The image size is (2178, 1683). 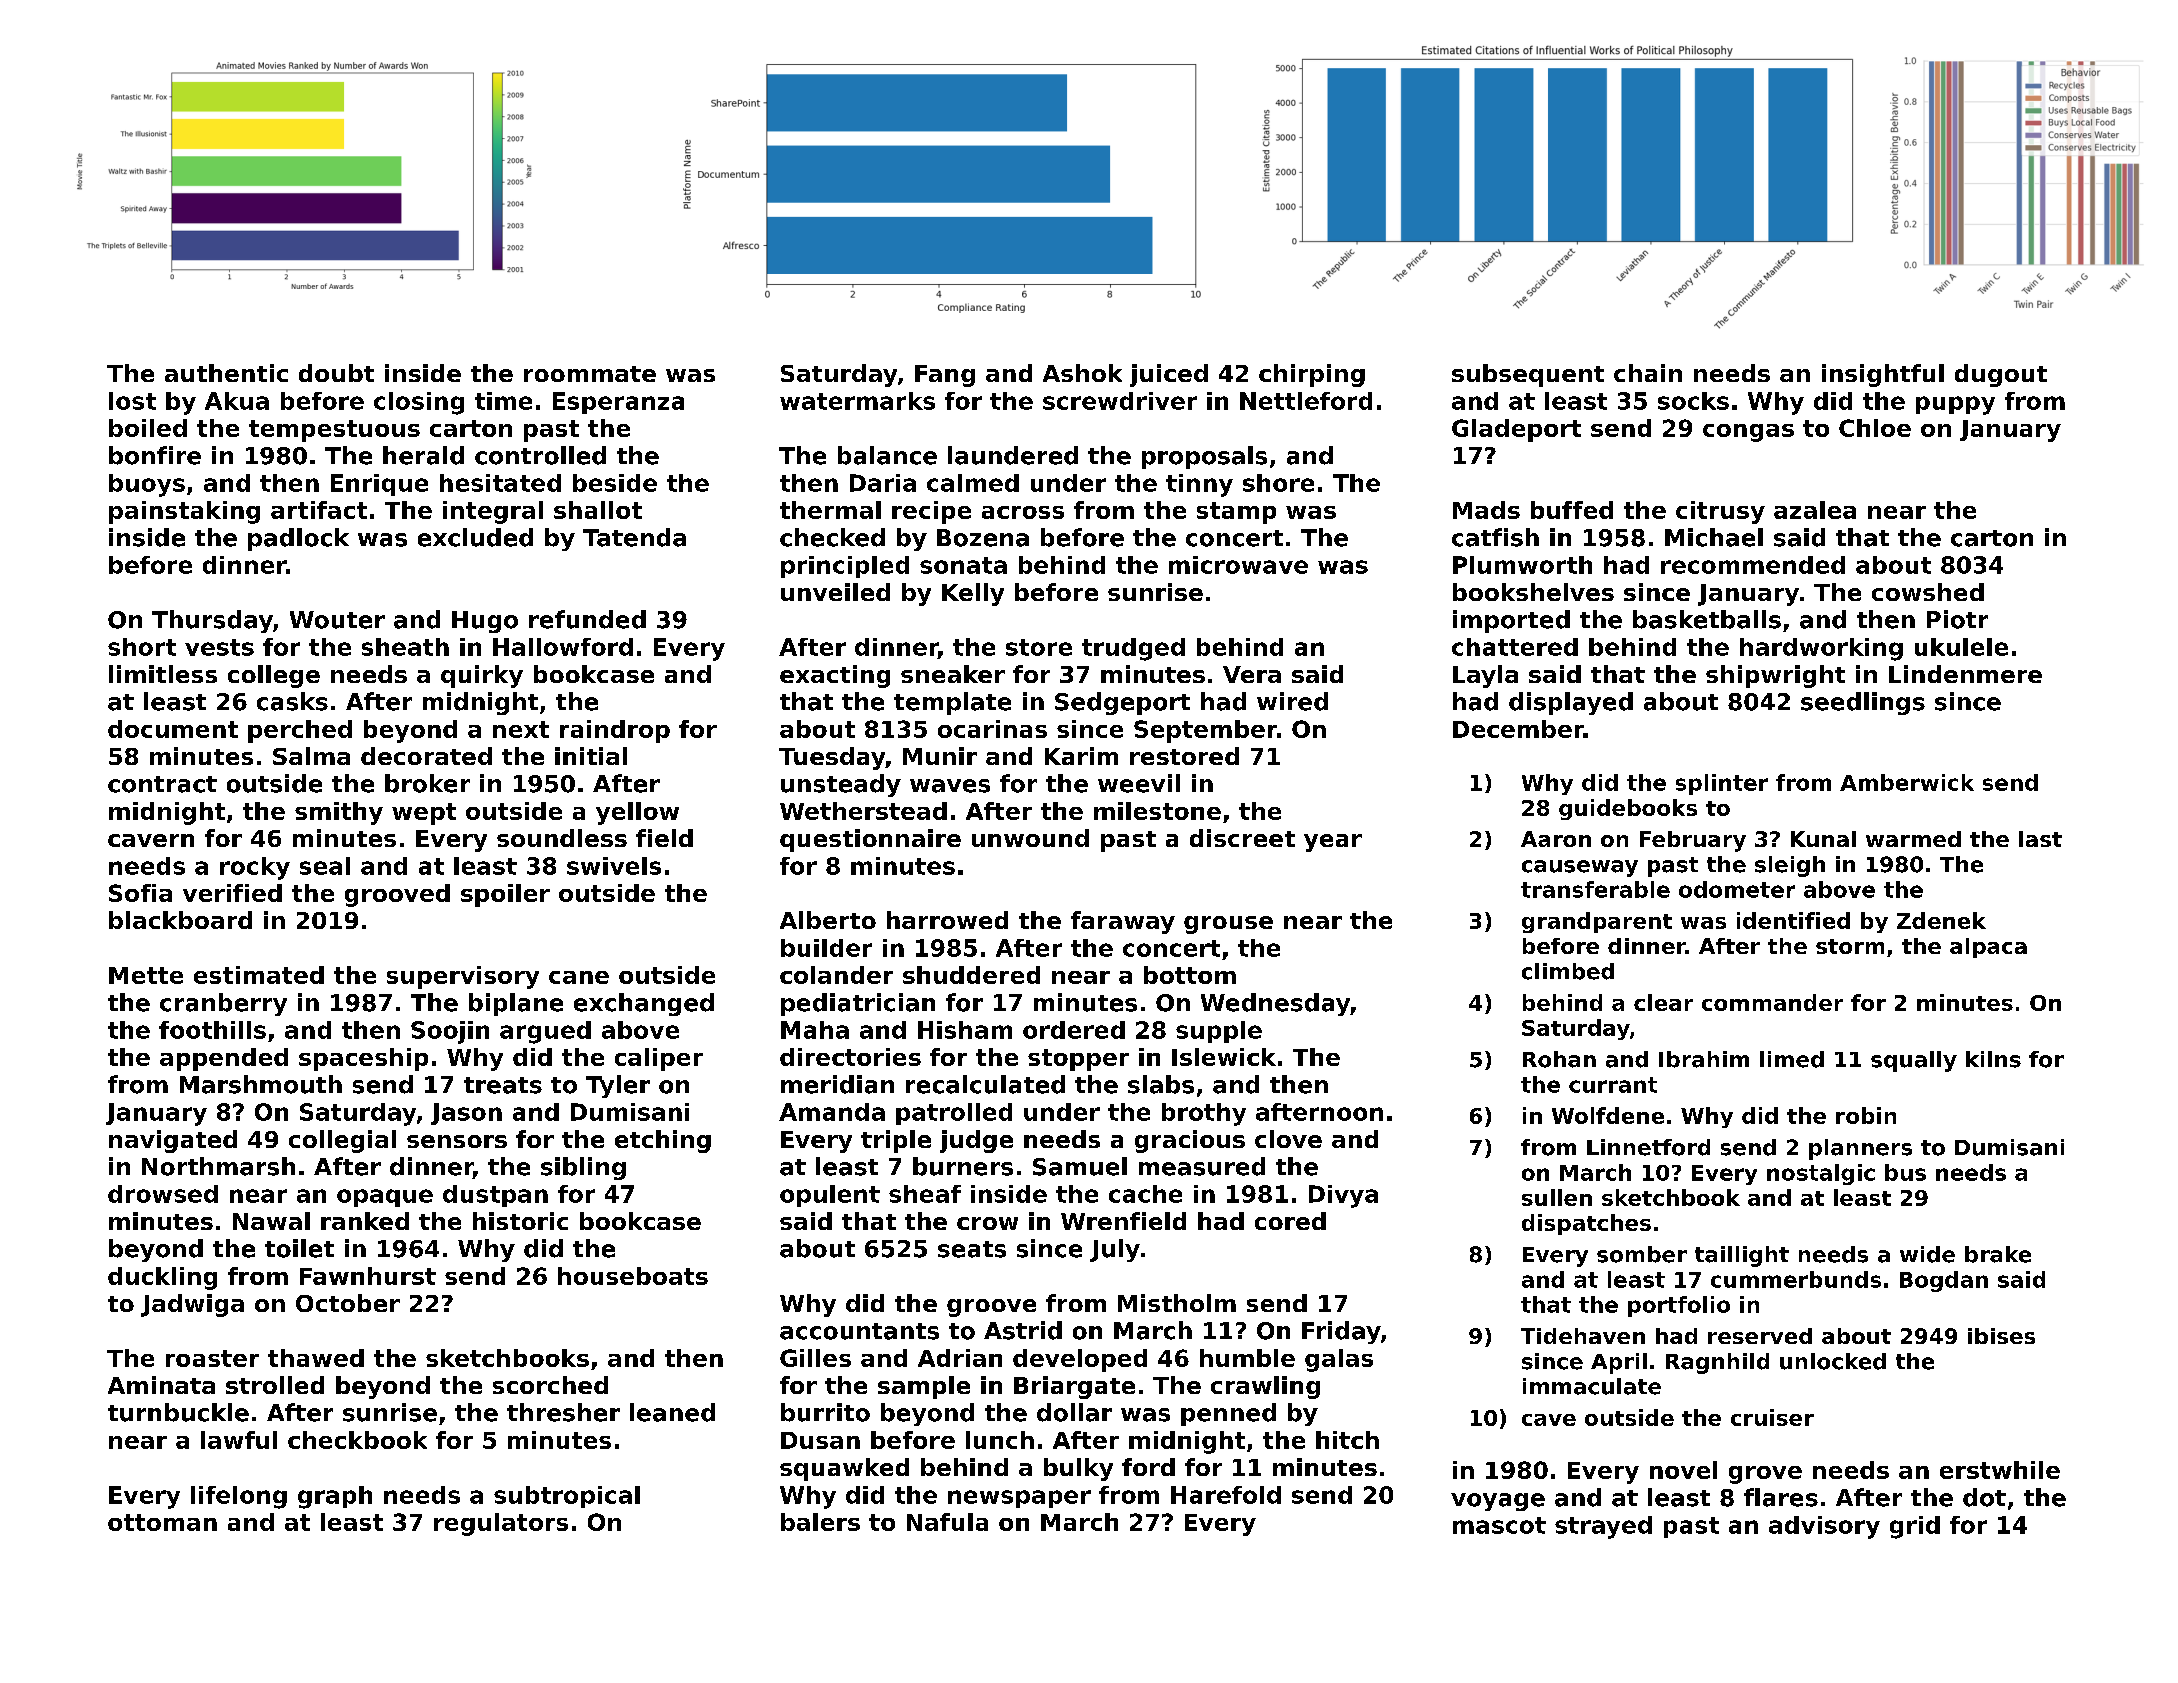 What do you see at coordinates (140, 893) in the screenshot?
I see `Sofia` at bounding box center [140, 893].
